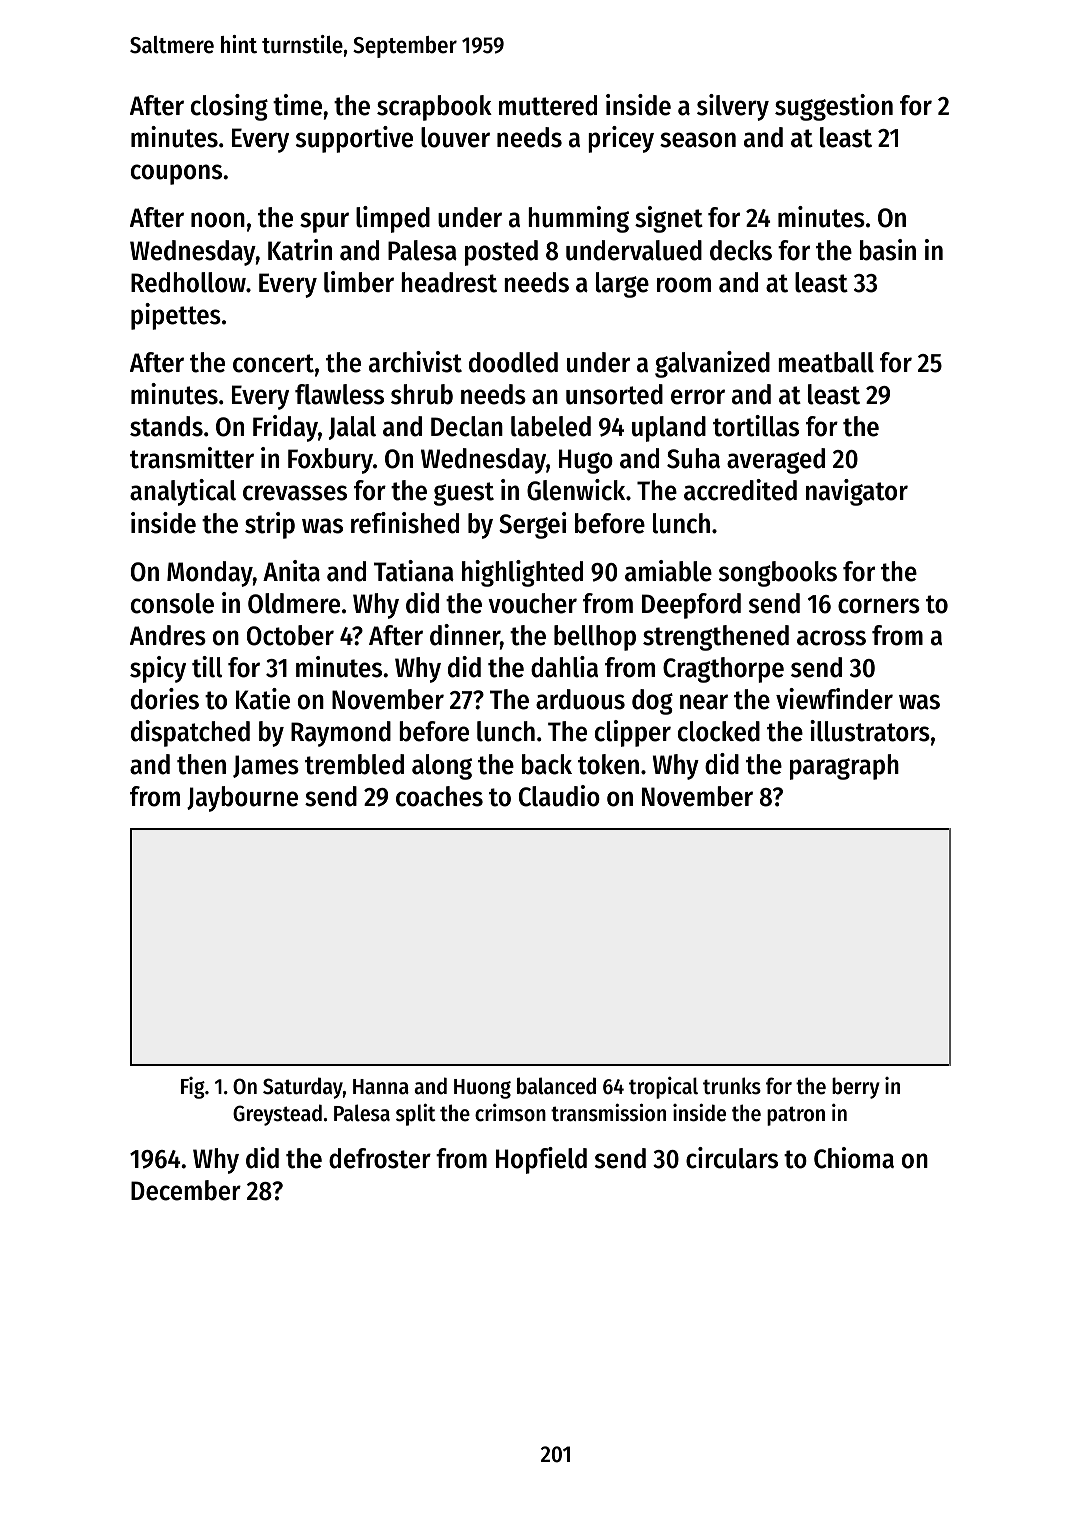 The image size is (1081, 1536). What do you see at coordinates (834, 107) in the screenshot?
I see `suggestion` at bounding box center [834, 107].
